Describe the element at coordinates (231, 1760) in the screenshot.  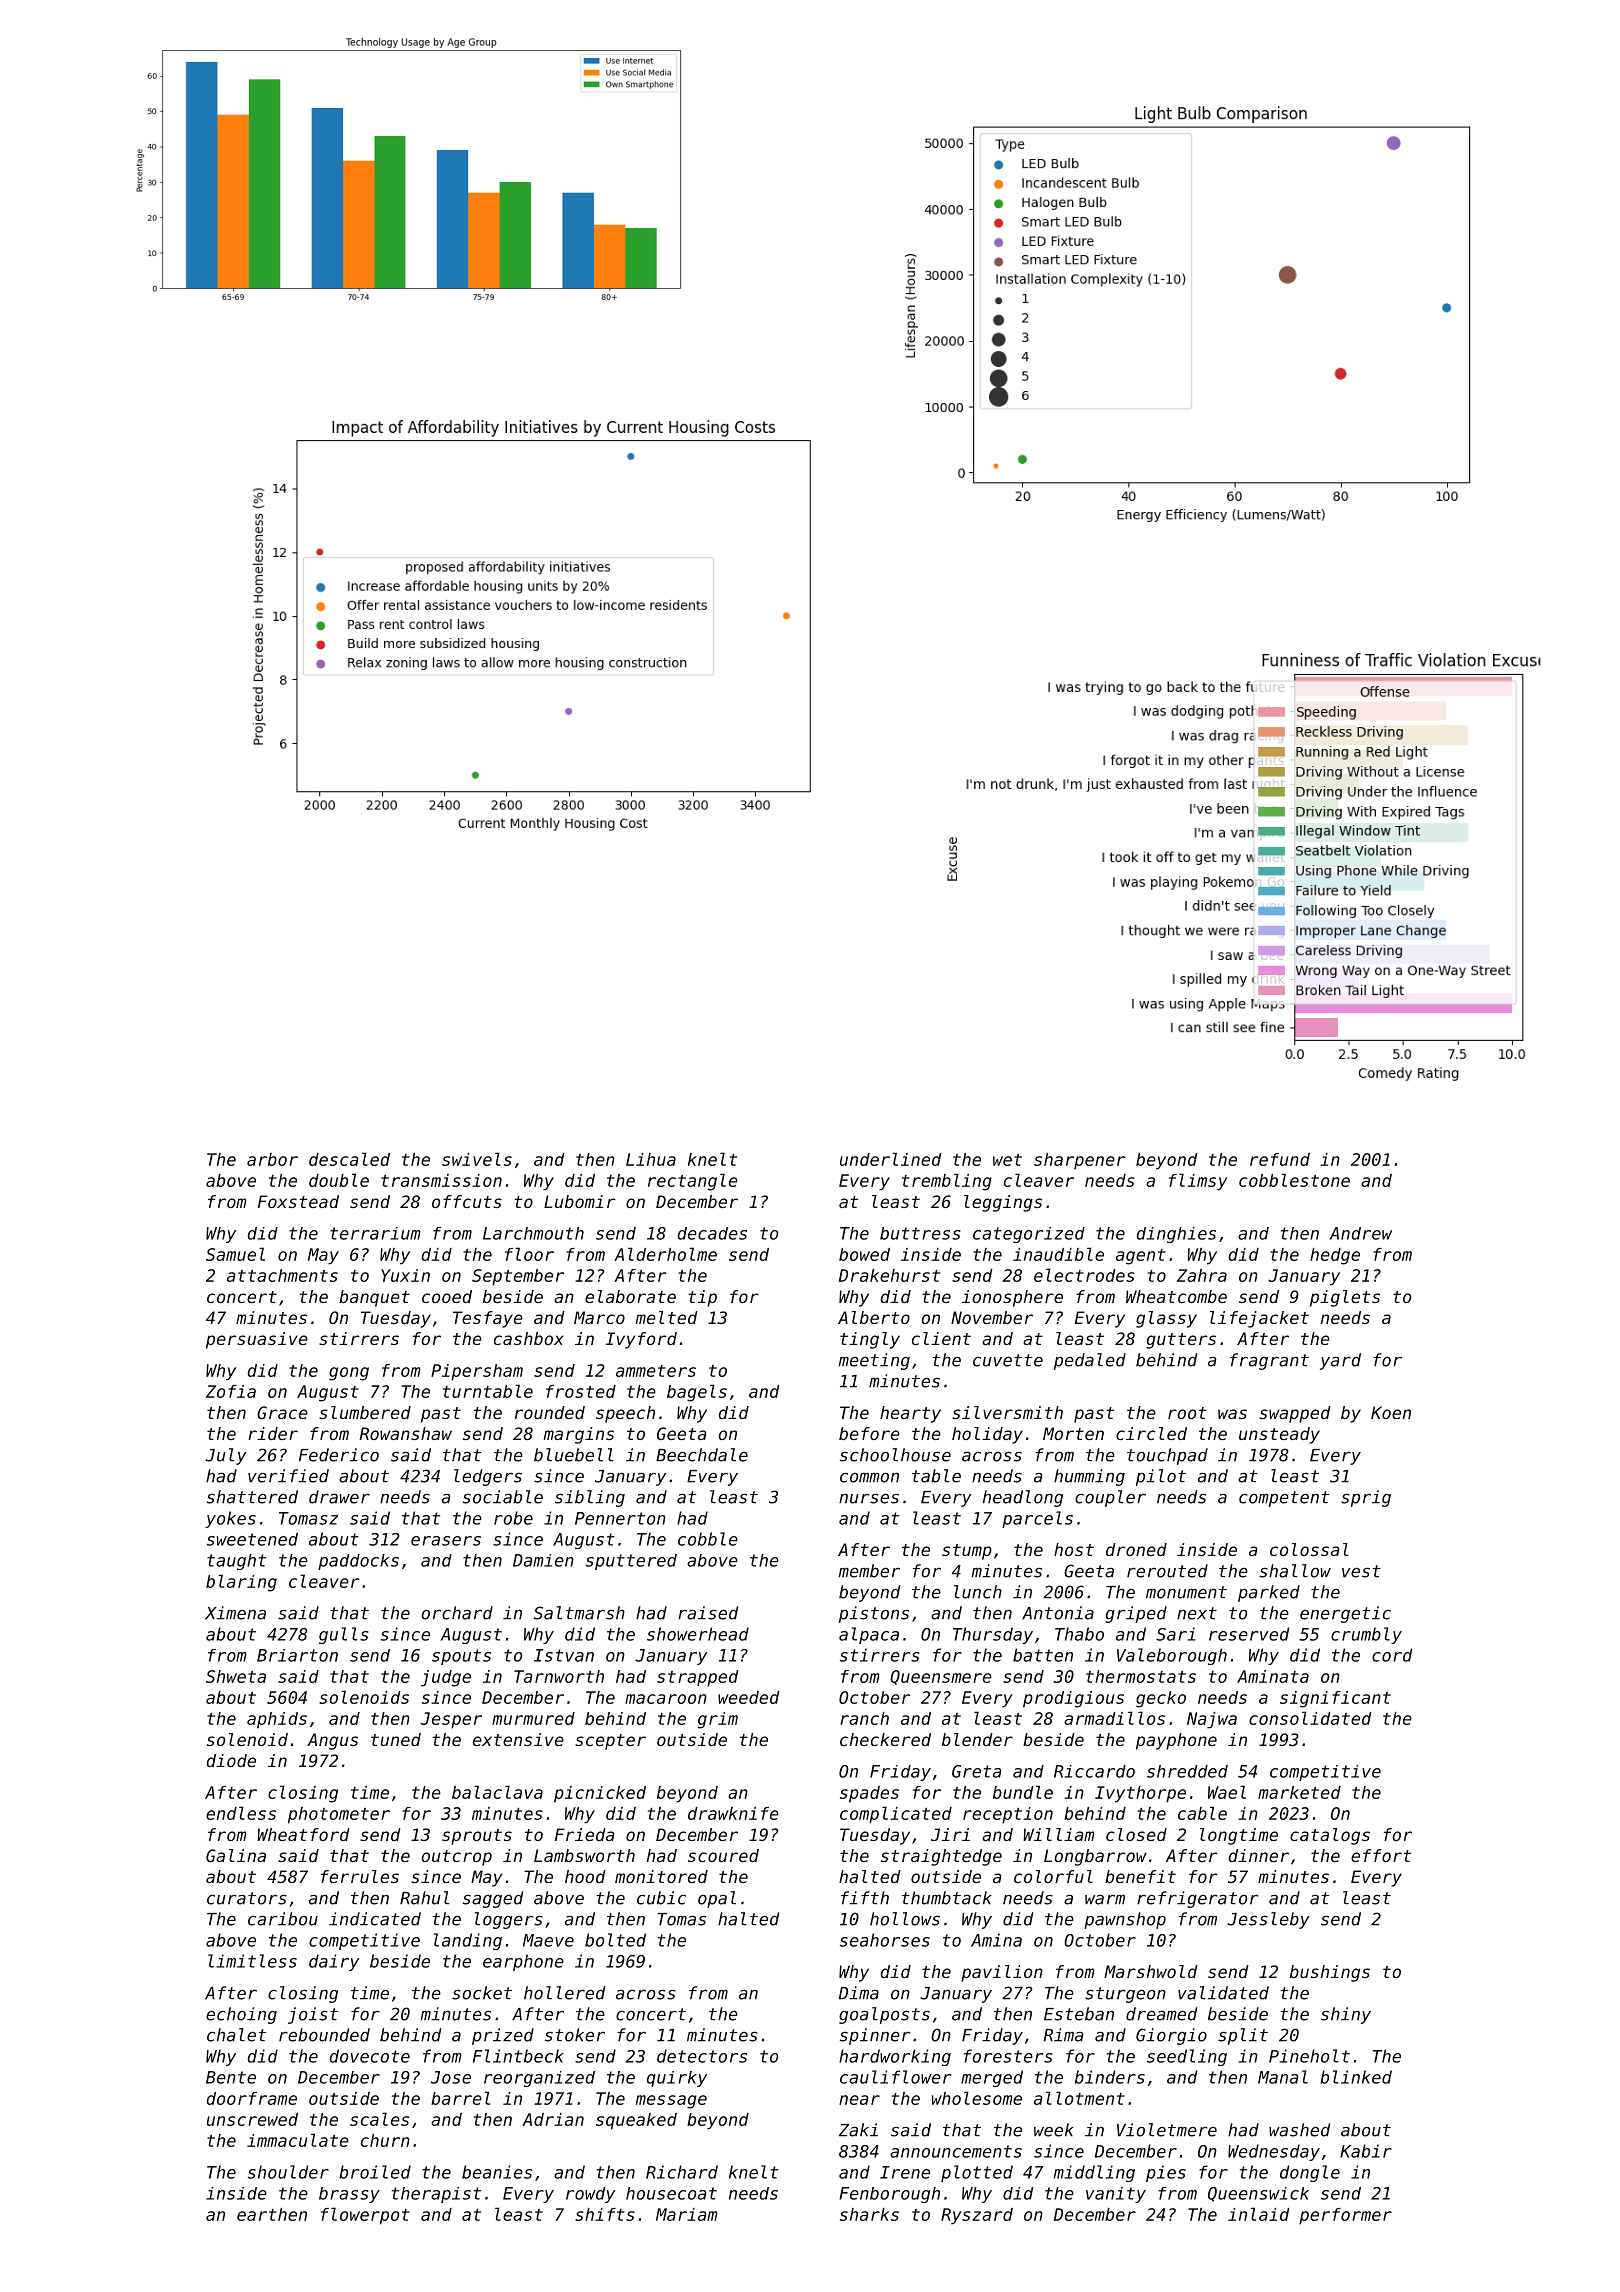
I see `diode` at that location.
